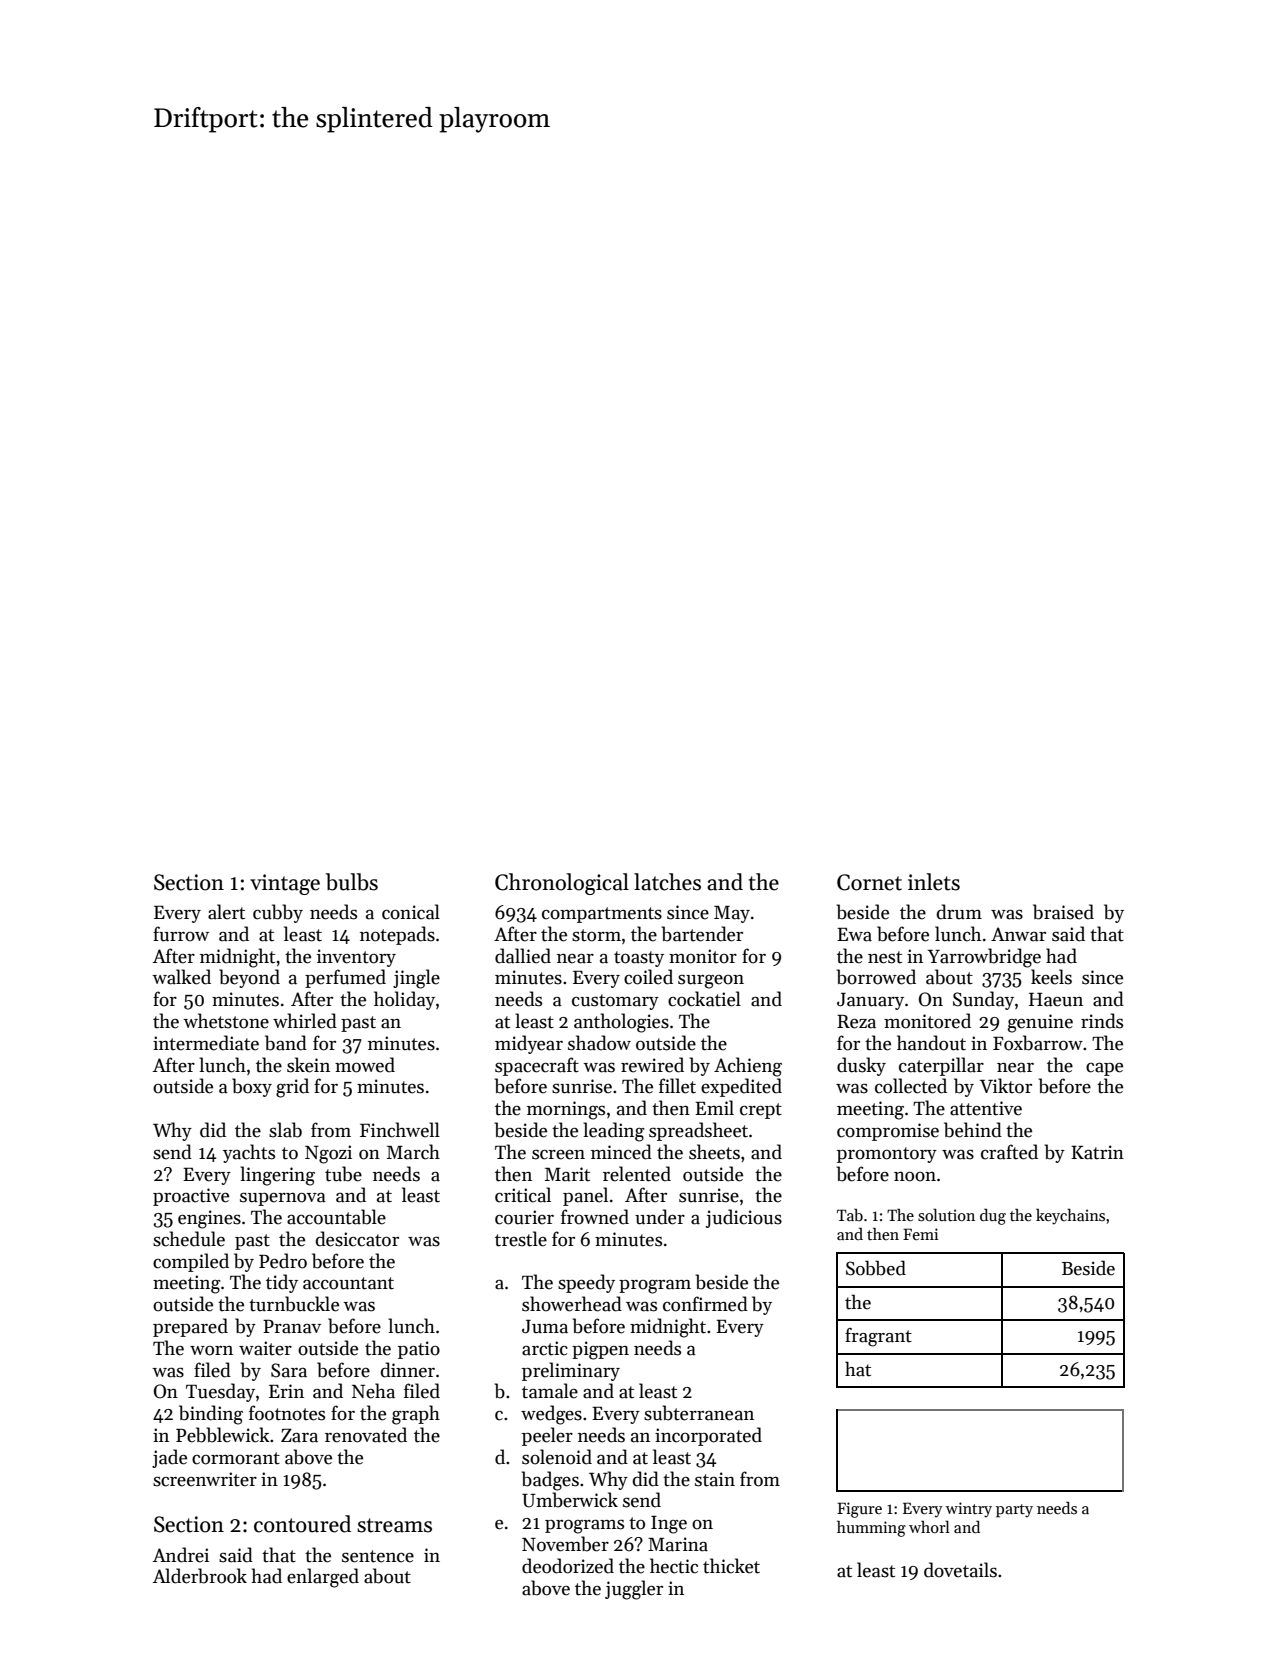 Image resolution: width=1277 pixels, height=1653 pixels. I want to click on Femi, so click(920, 1234).
